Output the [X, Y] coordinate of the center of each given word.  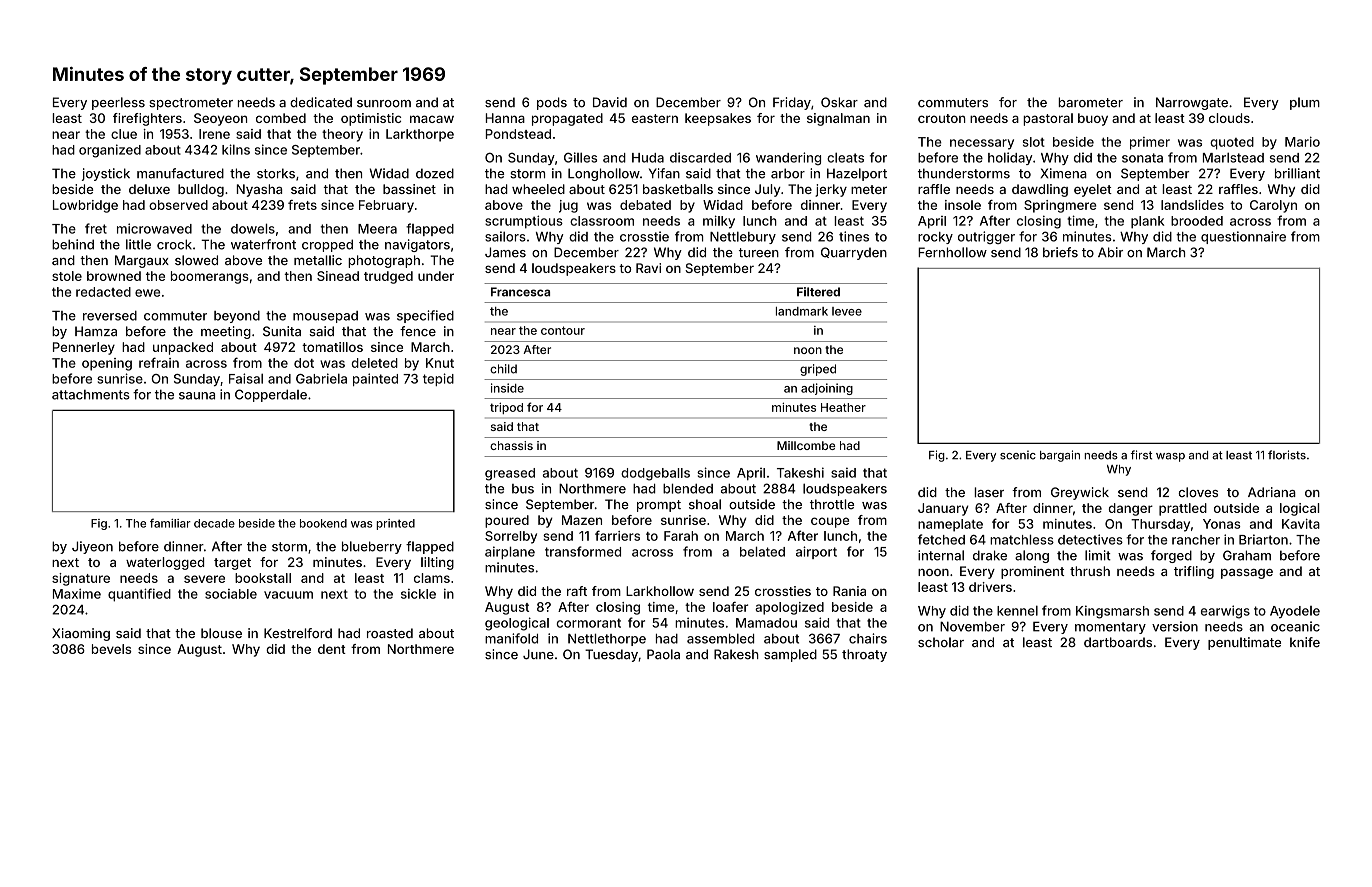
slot [1034, 142]
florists [1287, 455]
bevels [112, 649]
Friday [792, 103]
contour [563, 330]
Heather [843, 407]
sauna [197, 396]
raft [577, 591]
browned [114, 276]
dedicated [321, 102]
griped [818, 370]
